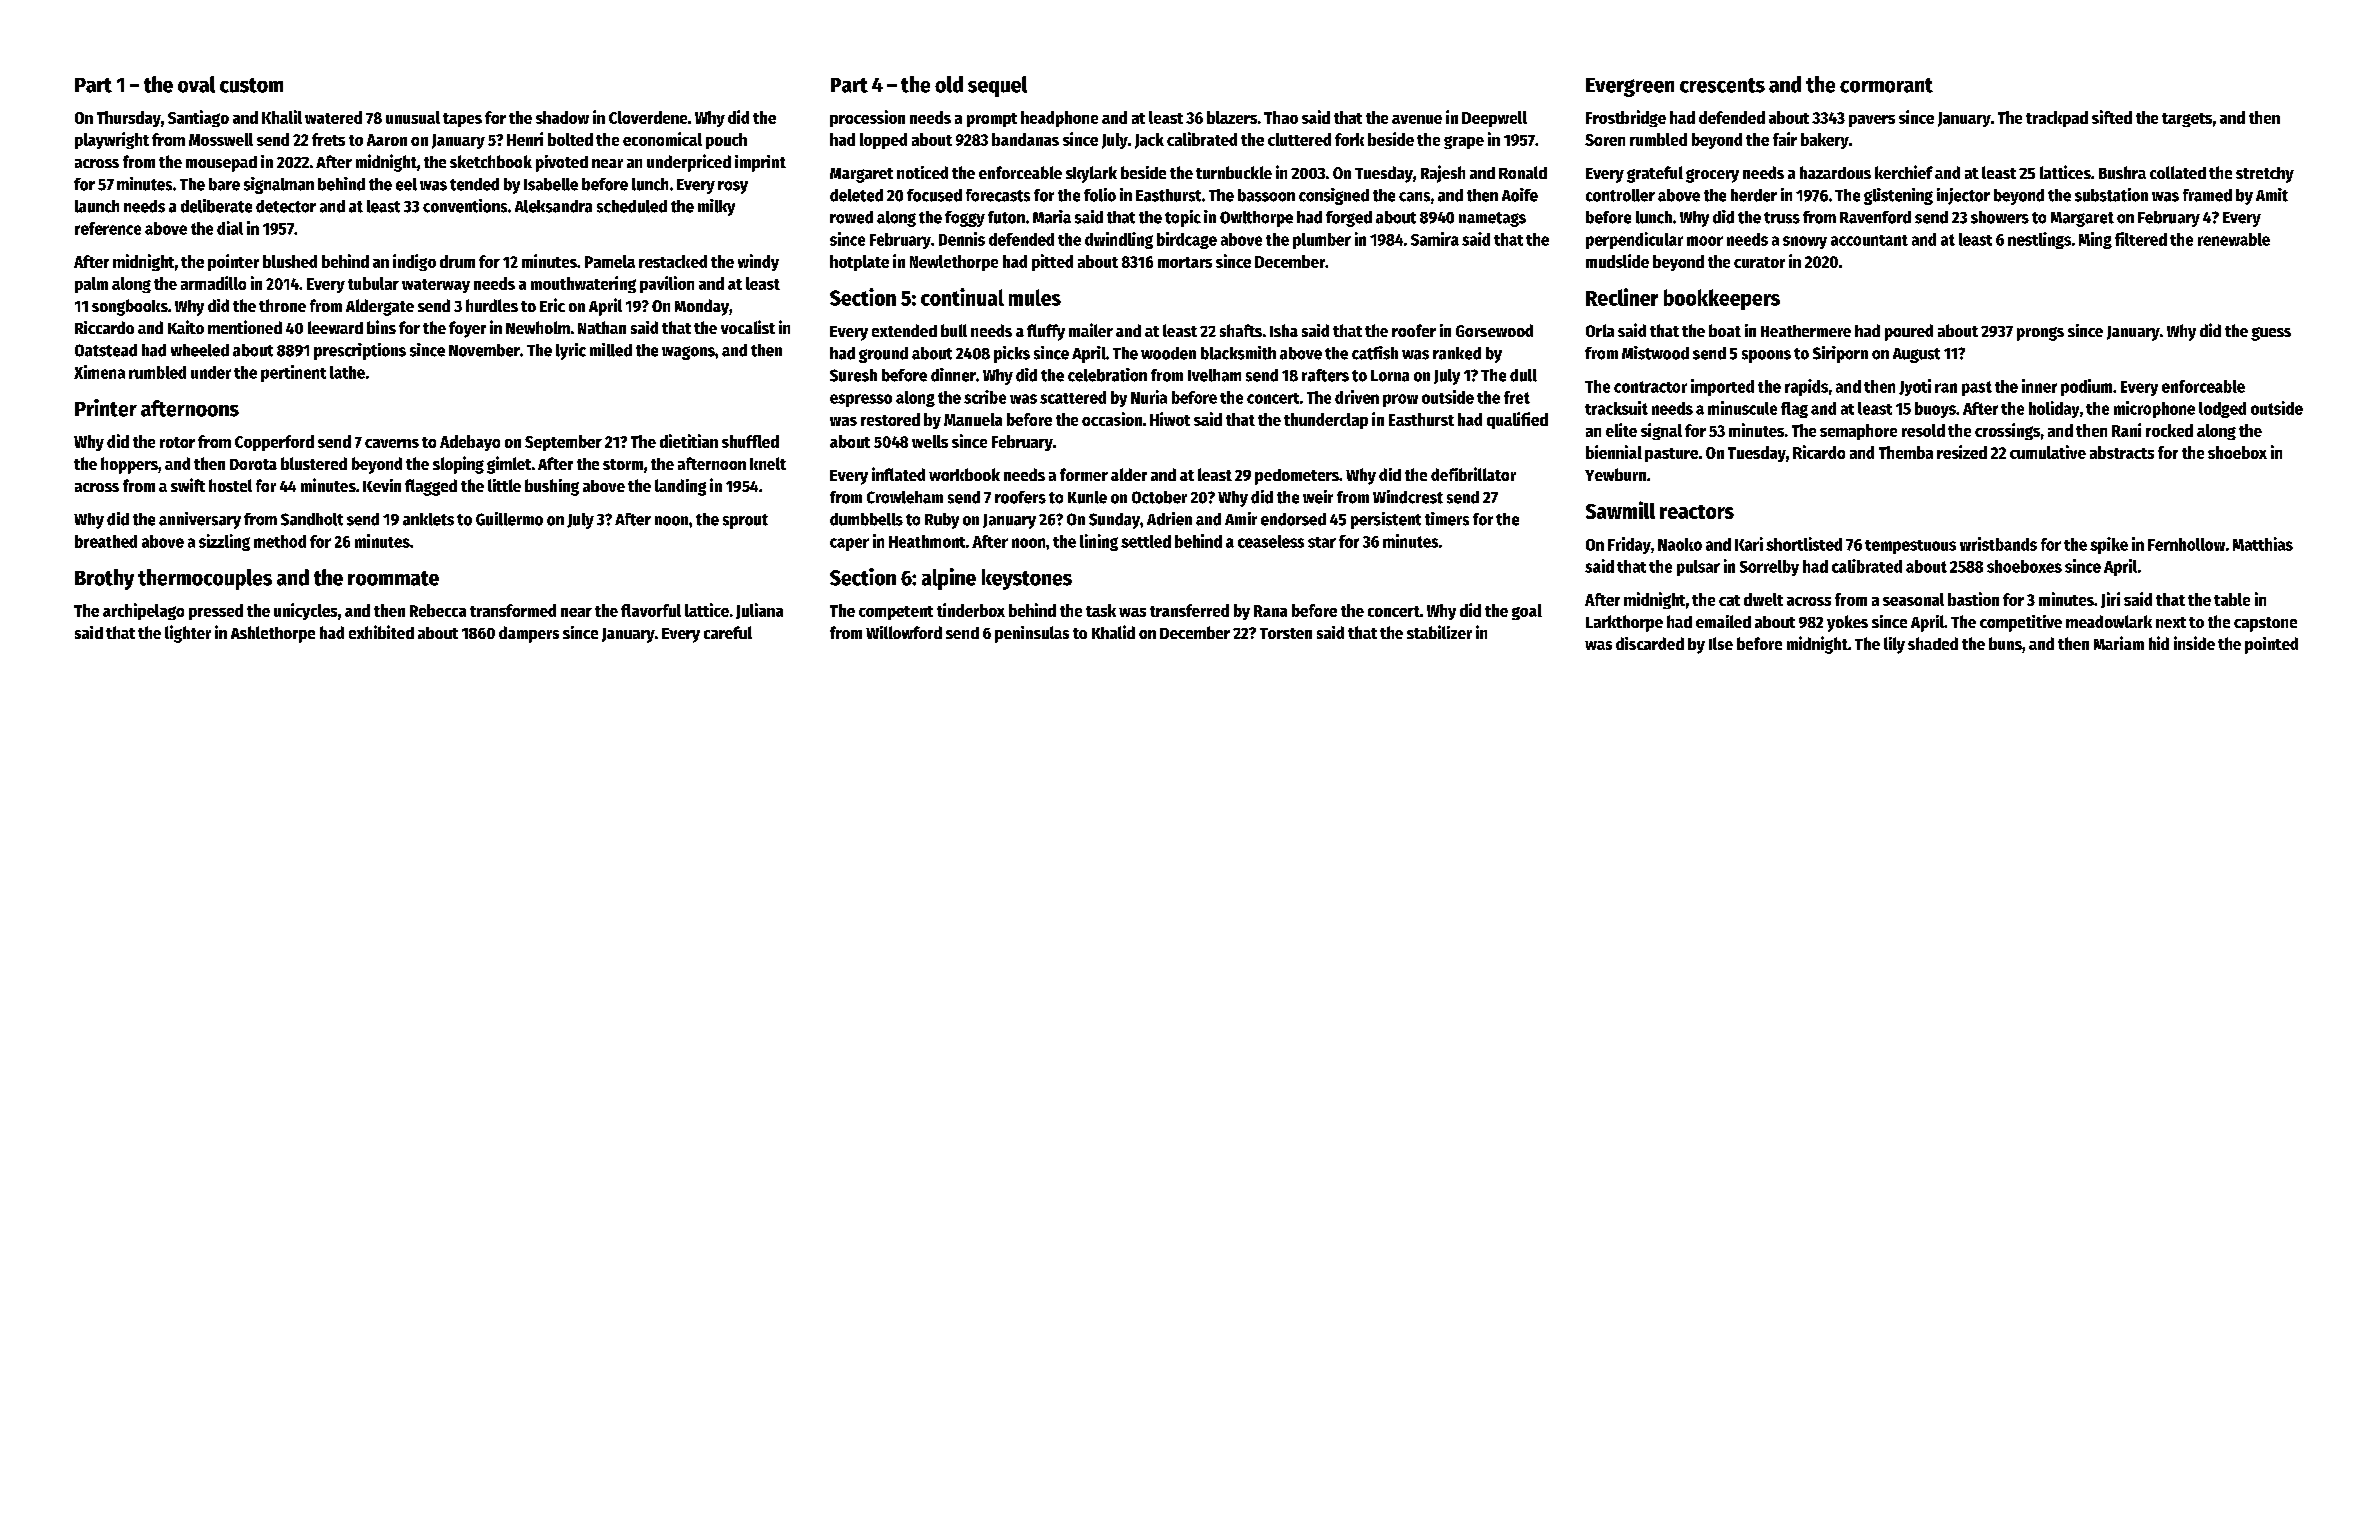 This document has height=1540, width=2380. I want to click on sequel, so click(997, 86).
